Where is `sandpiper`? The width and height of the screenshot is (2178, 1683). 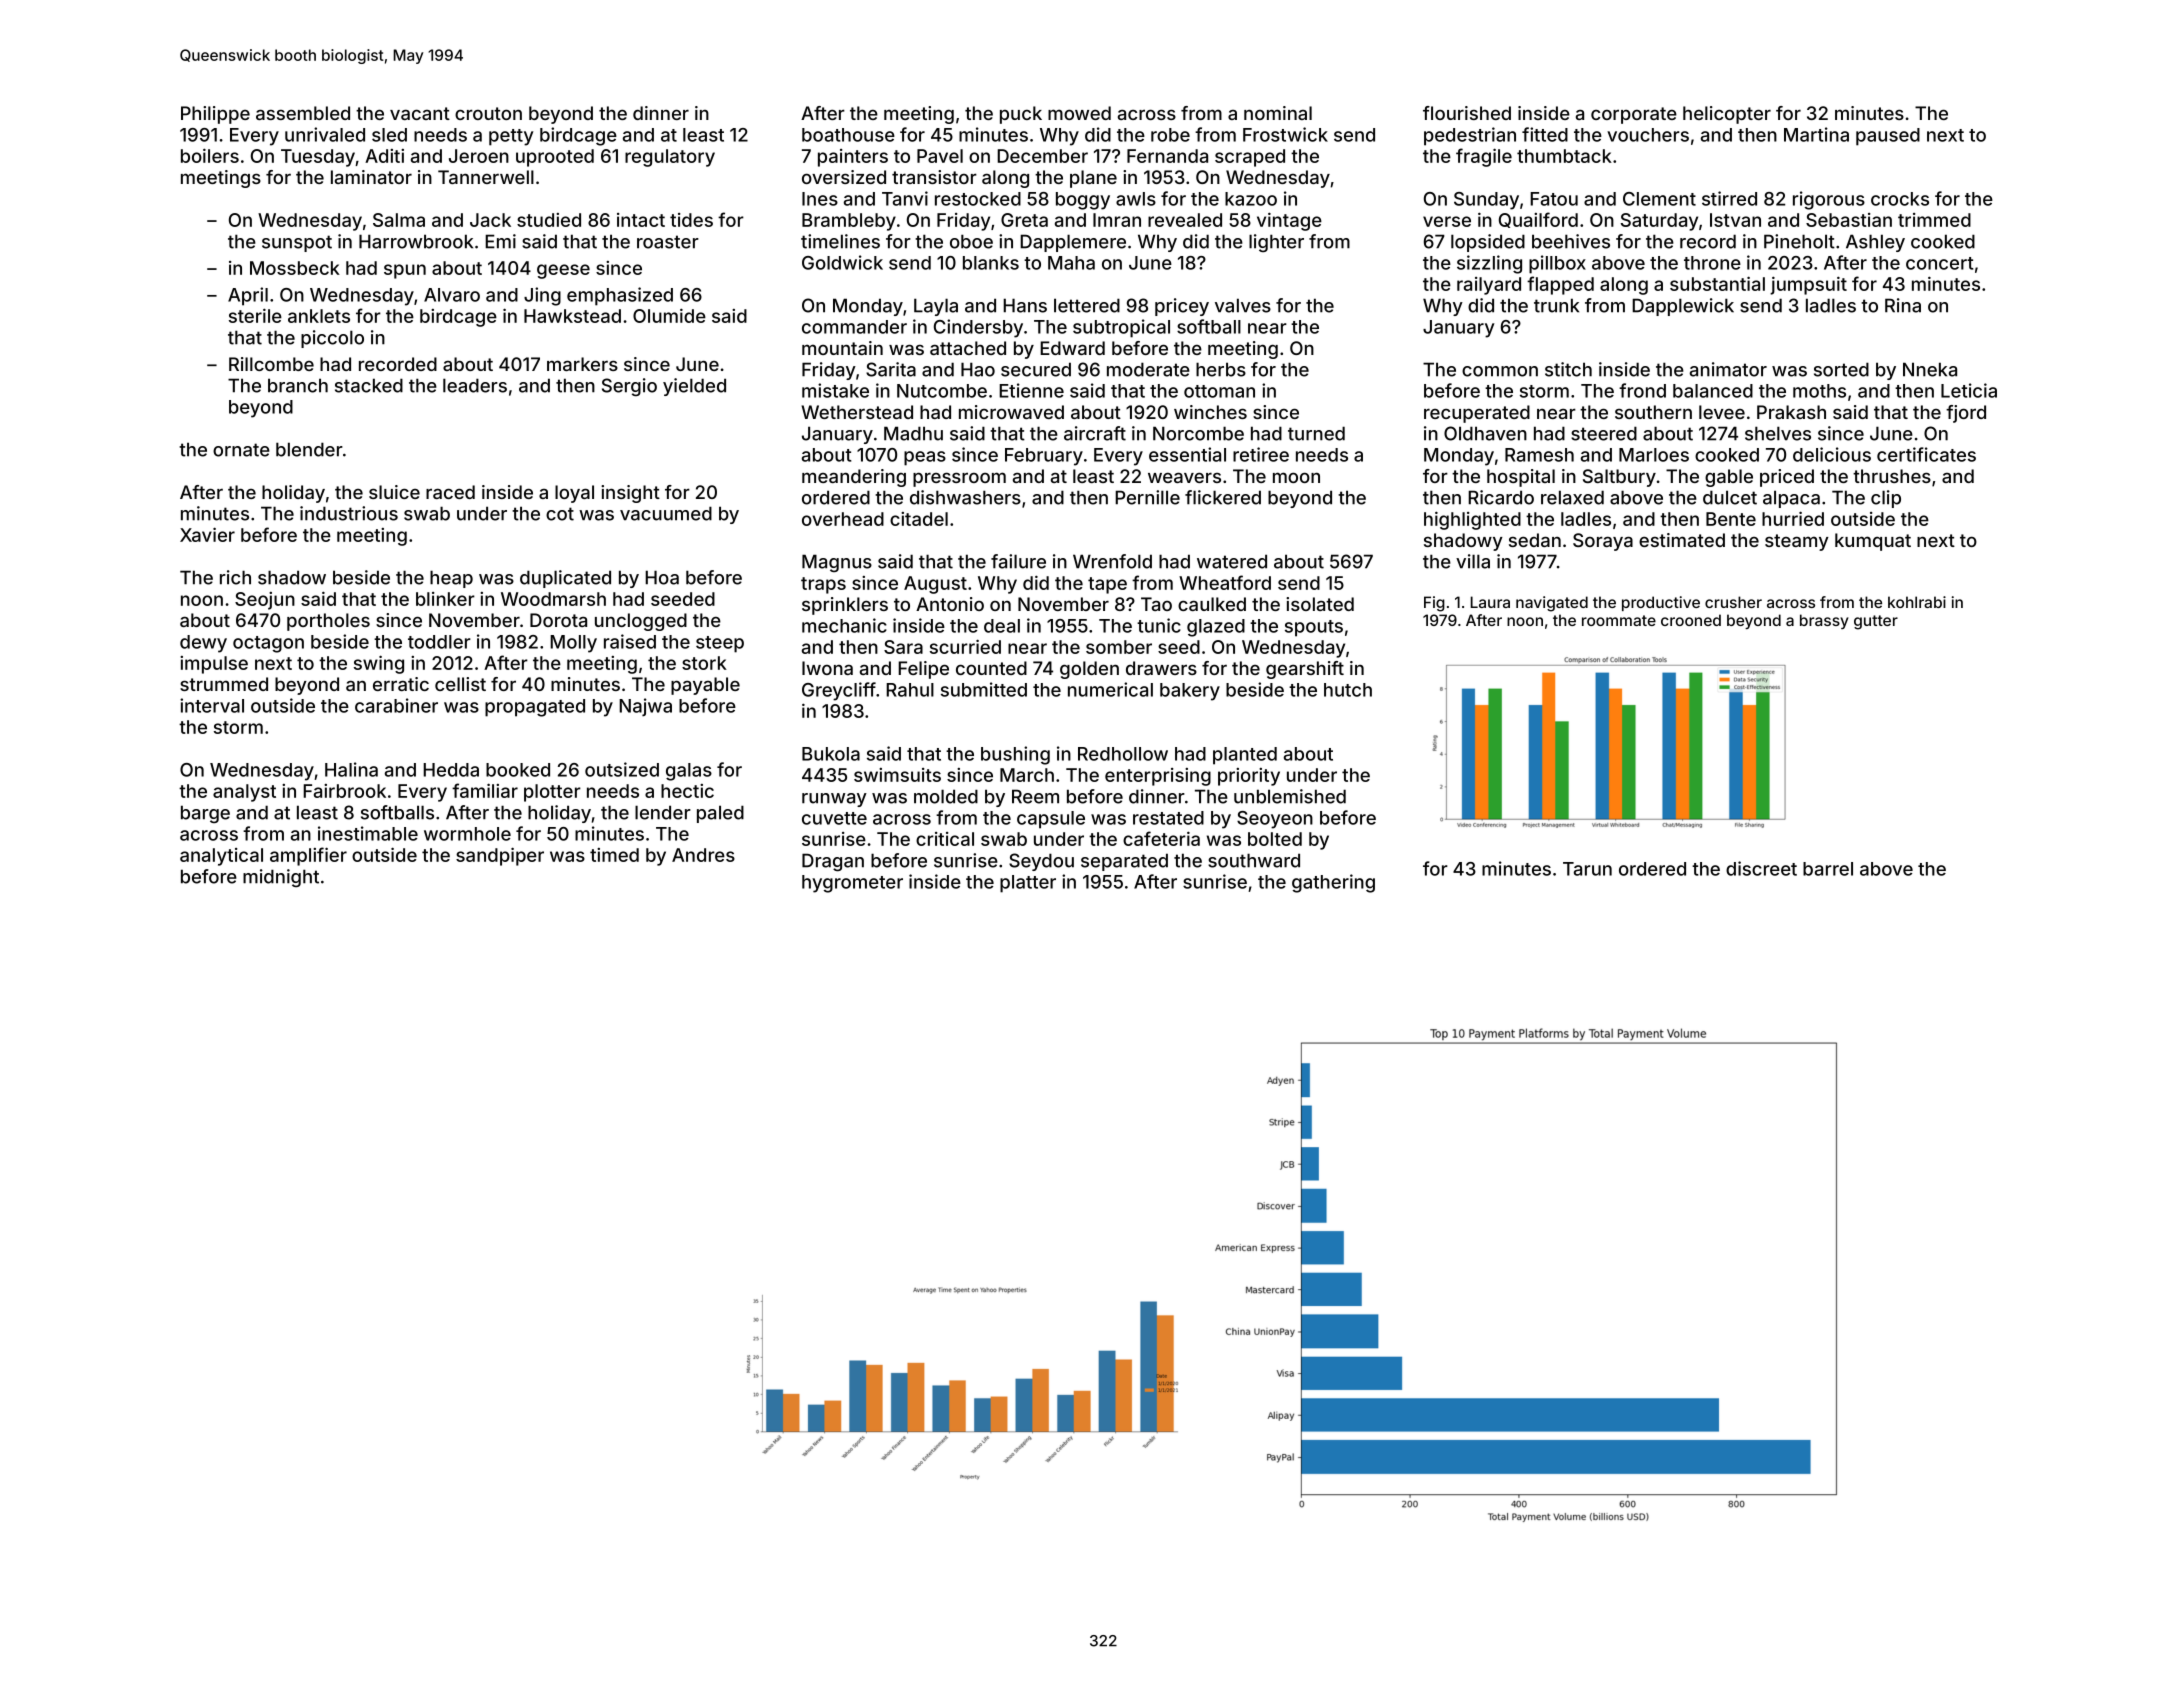 sandpiper is located at coordinates (500, 856).
